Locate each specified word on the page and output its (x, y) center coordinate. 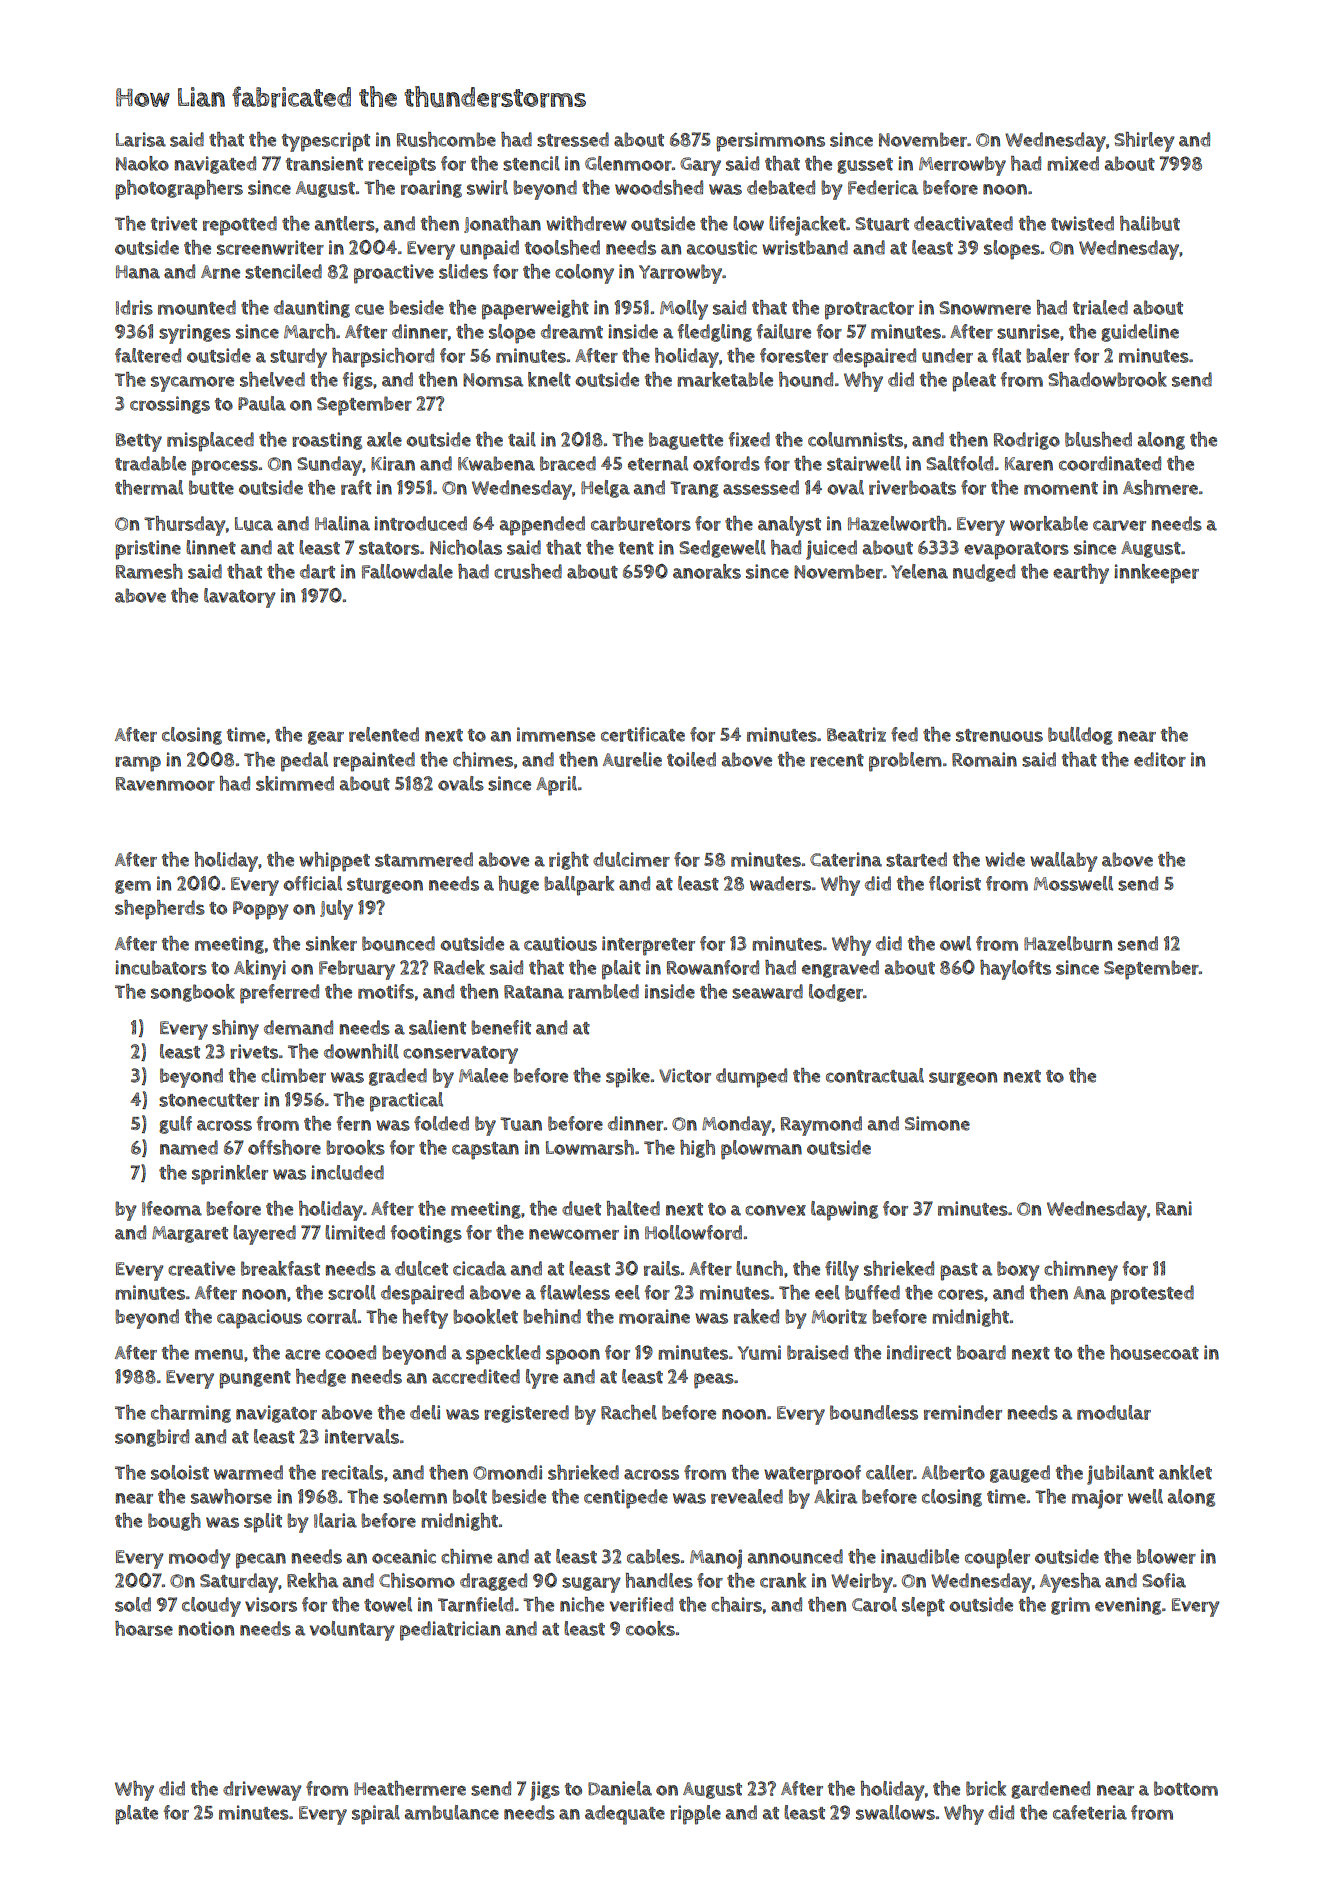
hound (806, 379)
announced (795, 1556)
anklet (1185, 1472)
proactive (394, 274)
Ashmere (1160, 487)
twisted (1082, 223)
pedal (304, 762)
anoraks (707, 571)
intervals (362, 1436)
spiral (376, 1815)
